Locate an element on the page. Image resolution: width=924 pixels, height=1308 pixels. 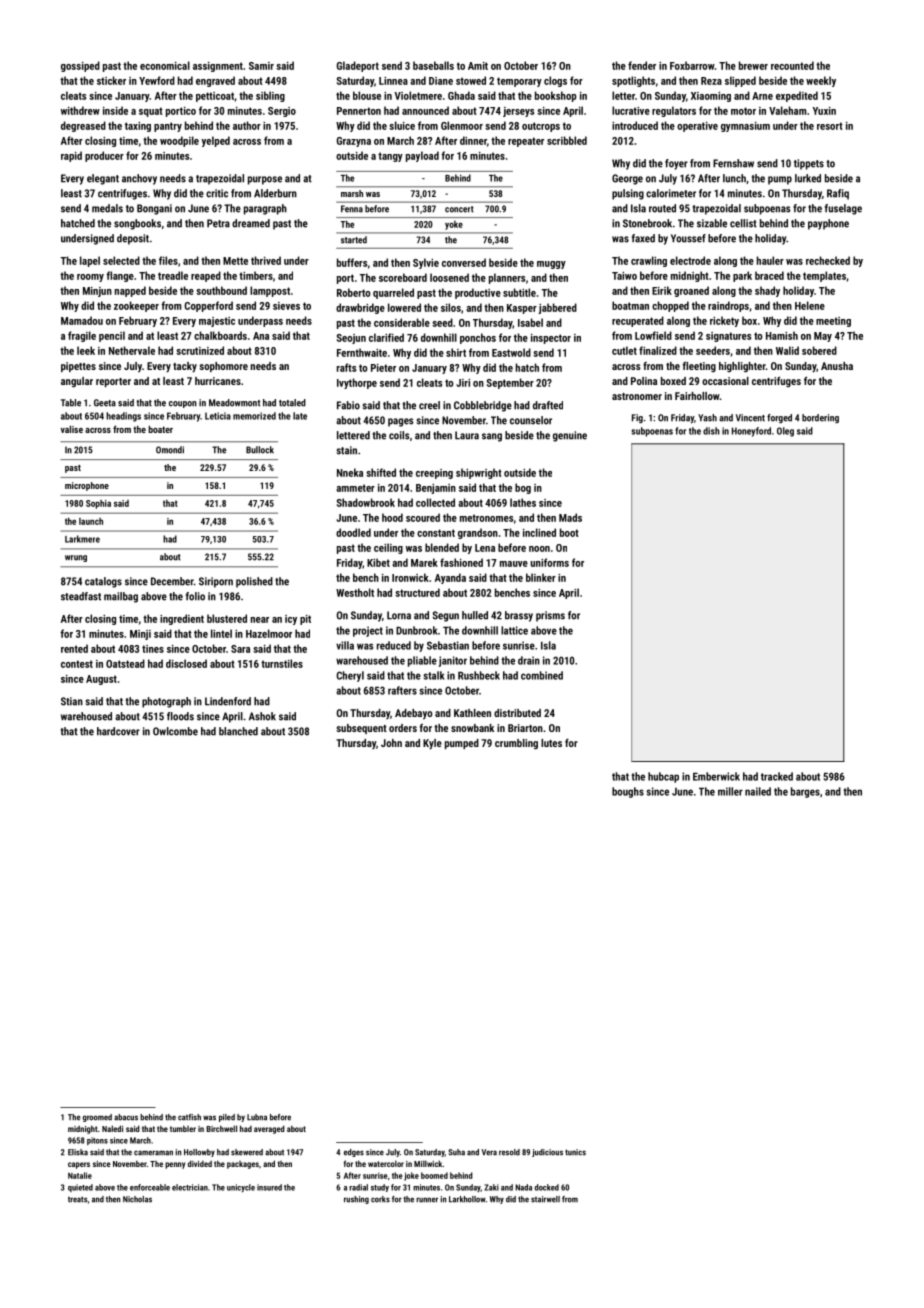
gossiped is located at coordinates (80, 66).
